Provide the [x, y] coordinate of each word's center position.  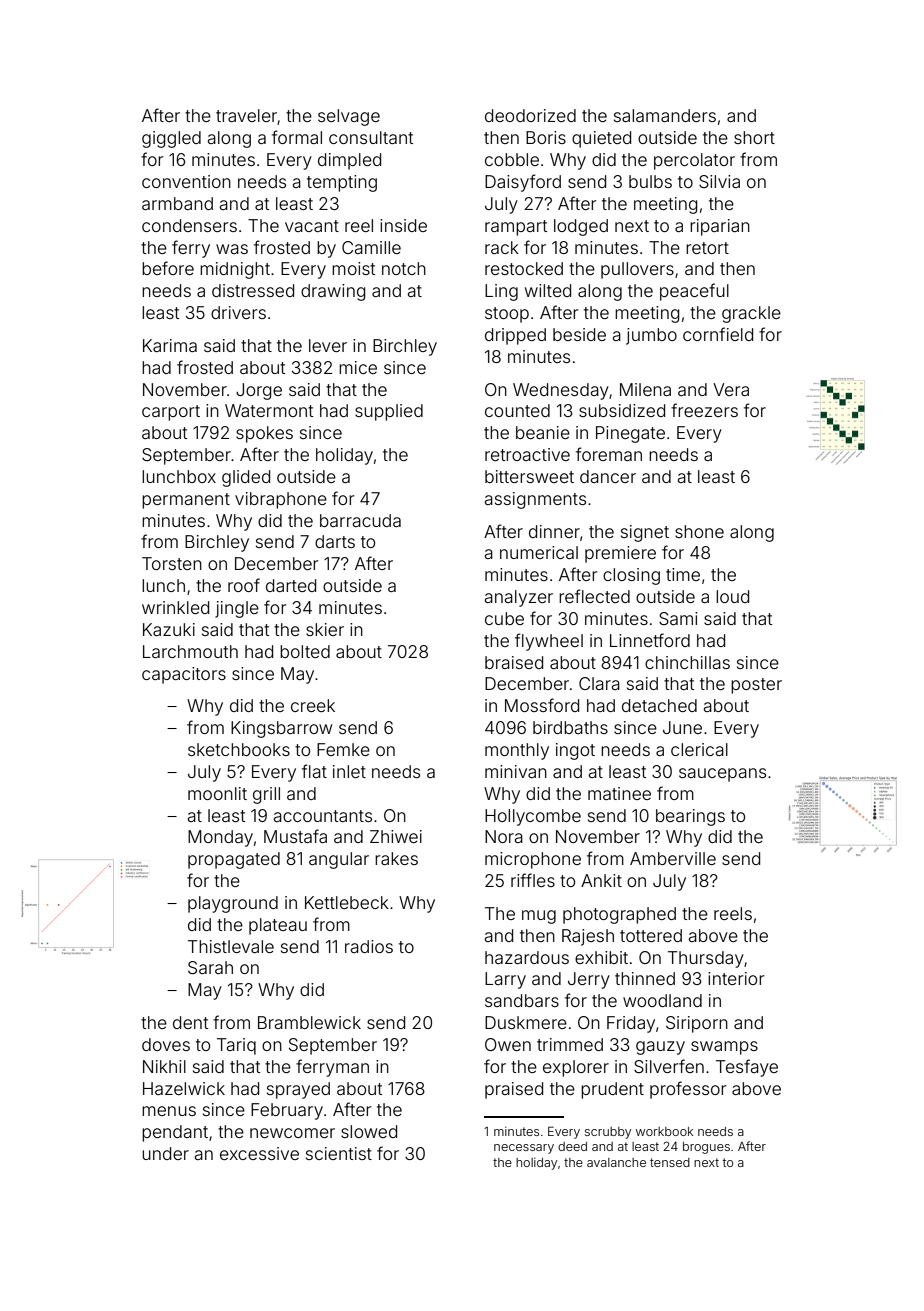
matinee [619, 793]
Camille [371, 247]
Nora [504, 836]
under [165, 1153]
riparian [720, 227]
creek [313, 705]
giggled [171, 139]
